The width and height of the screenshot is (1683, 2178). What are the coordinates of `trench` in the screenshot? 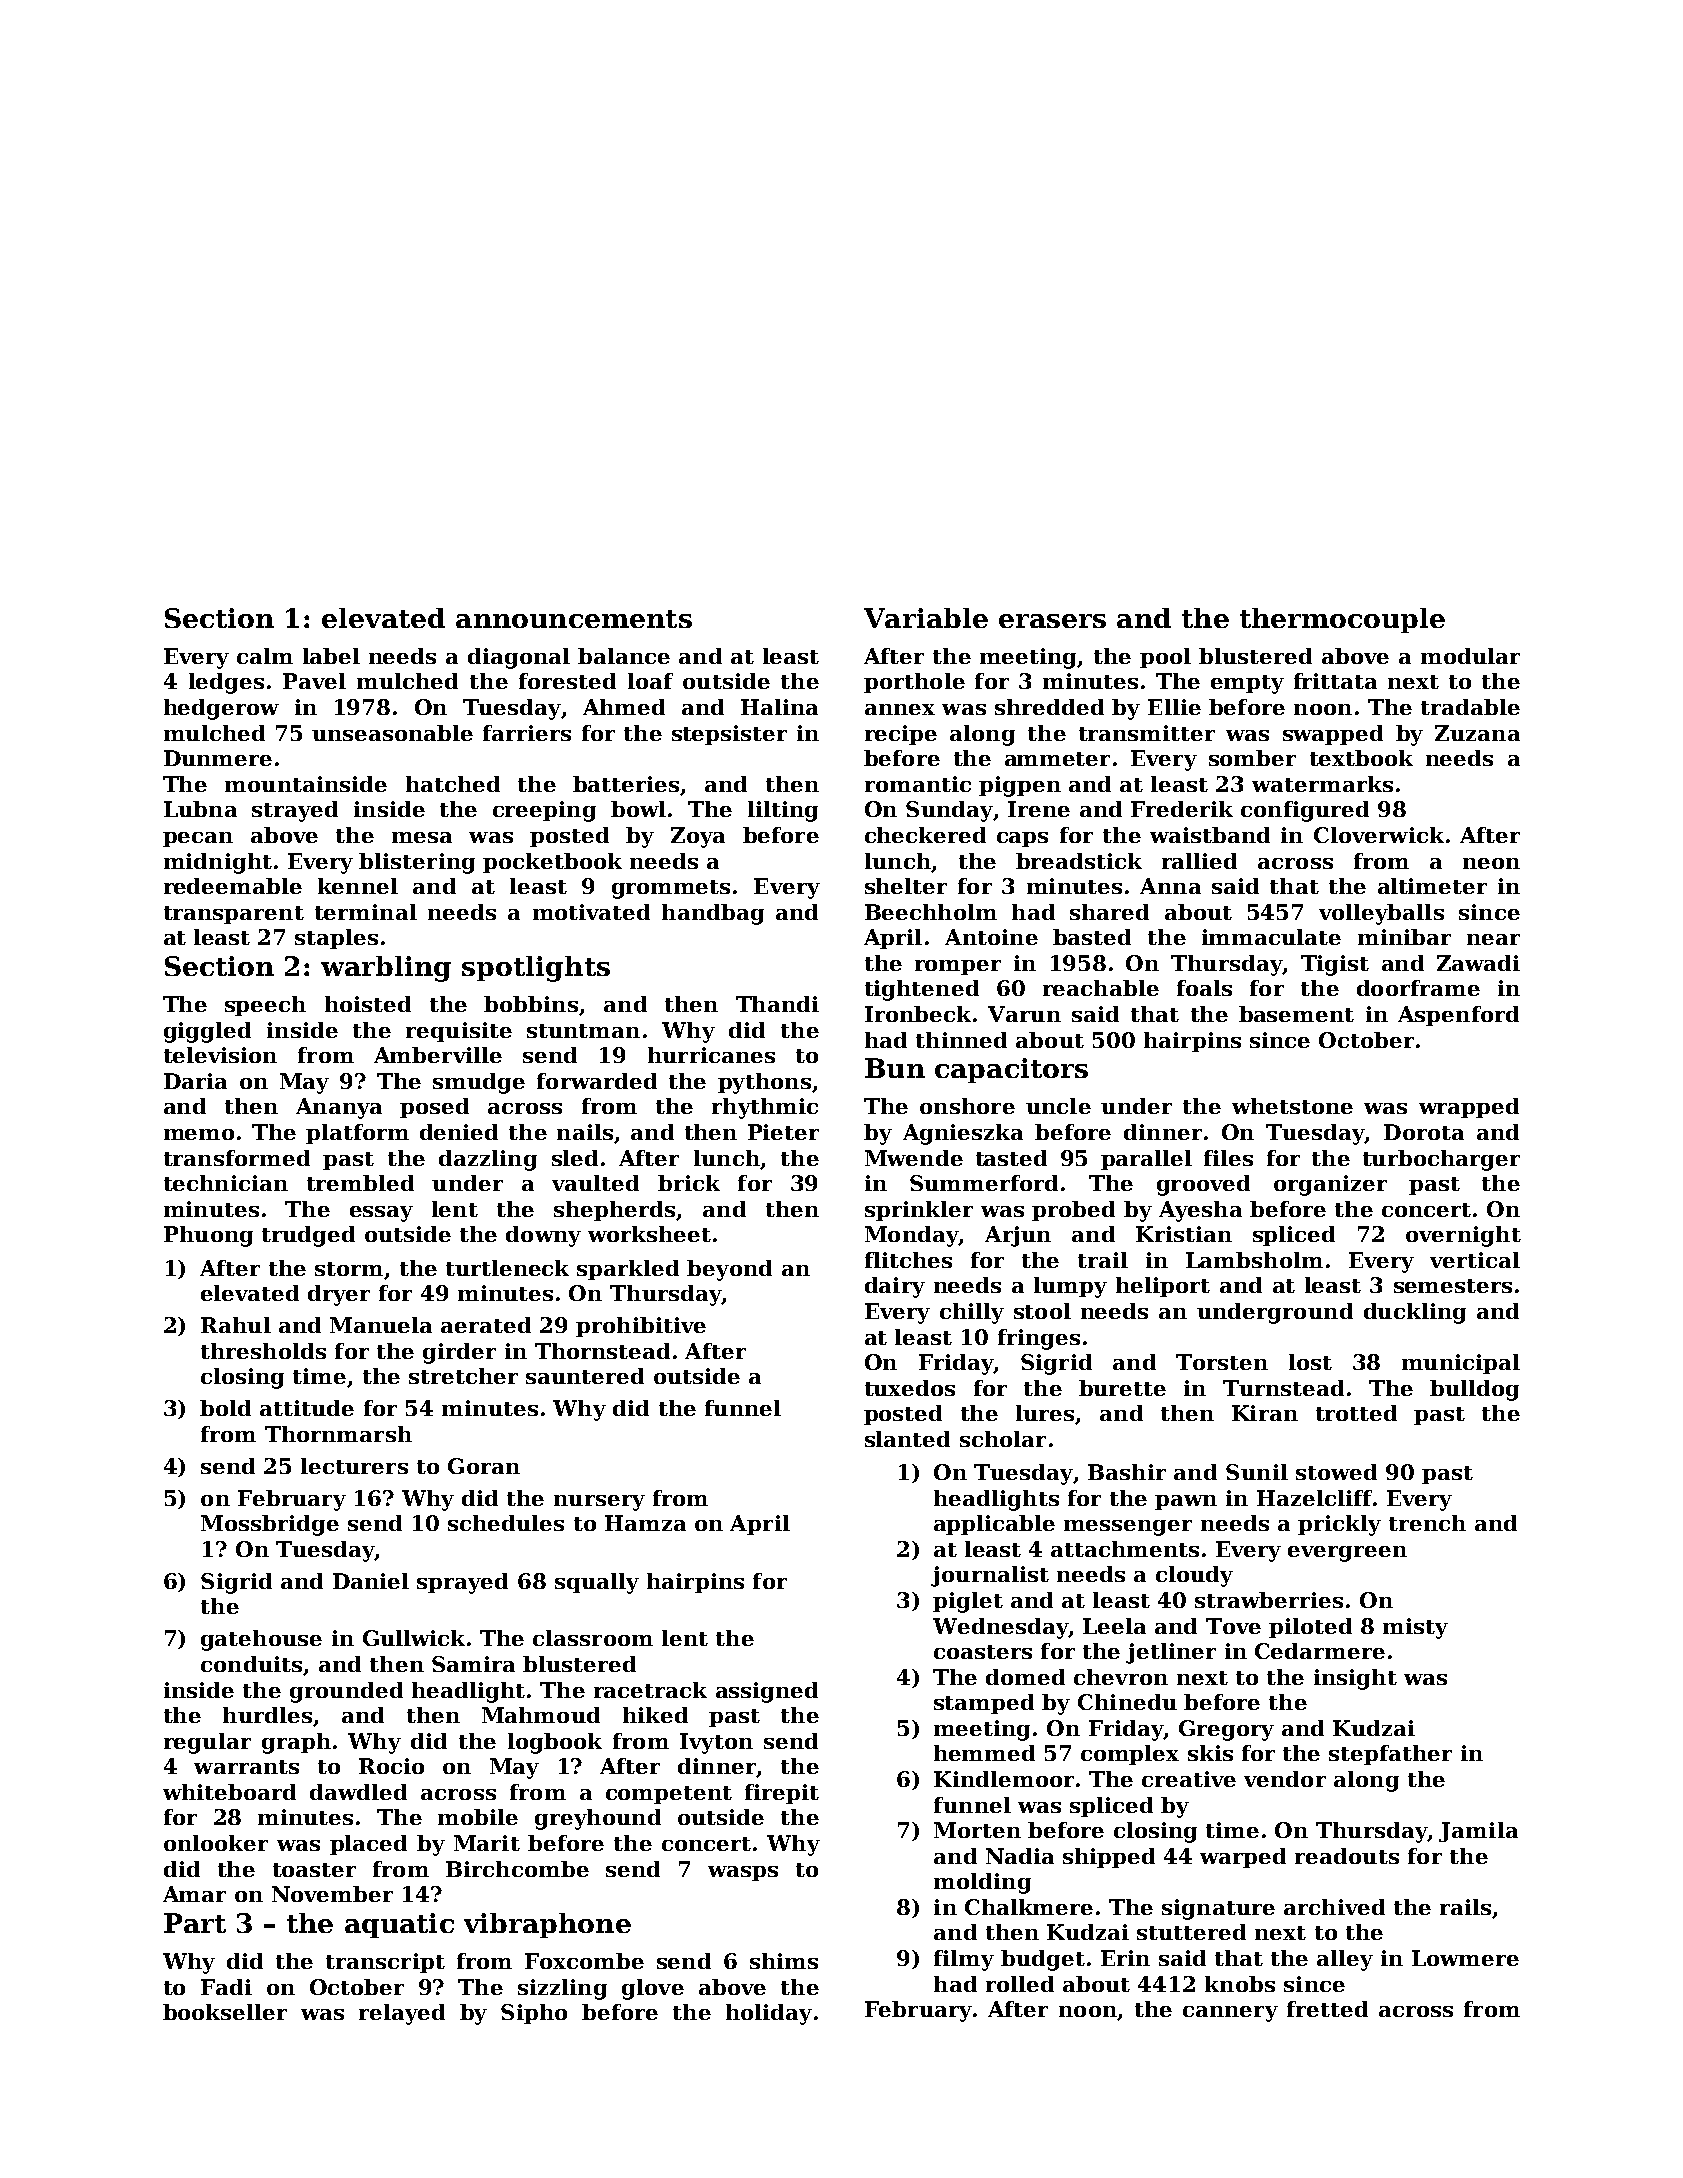 It's located at (1427, 1523).
